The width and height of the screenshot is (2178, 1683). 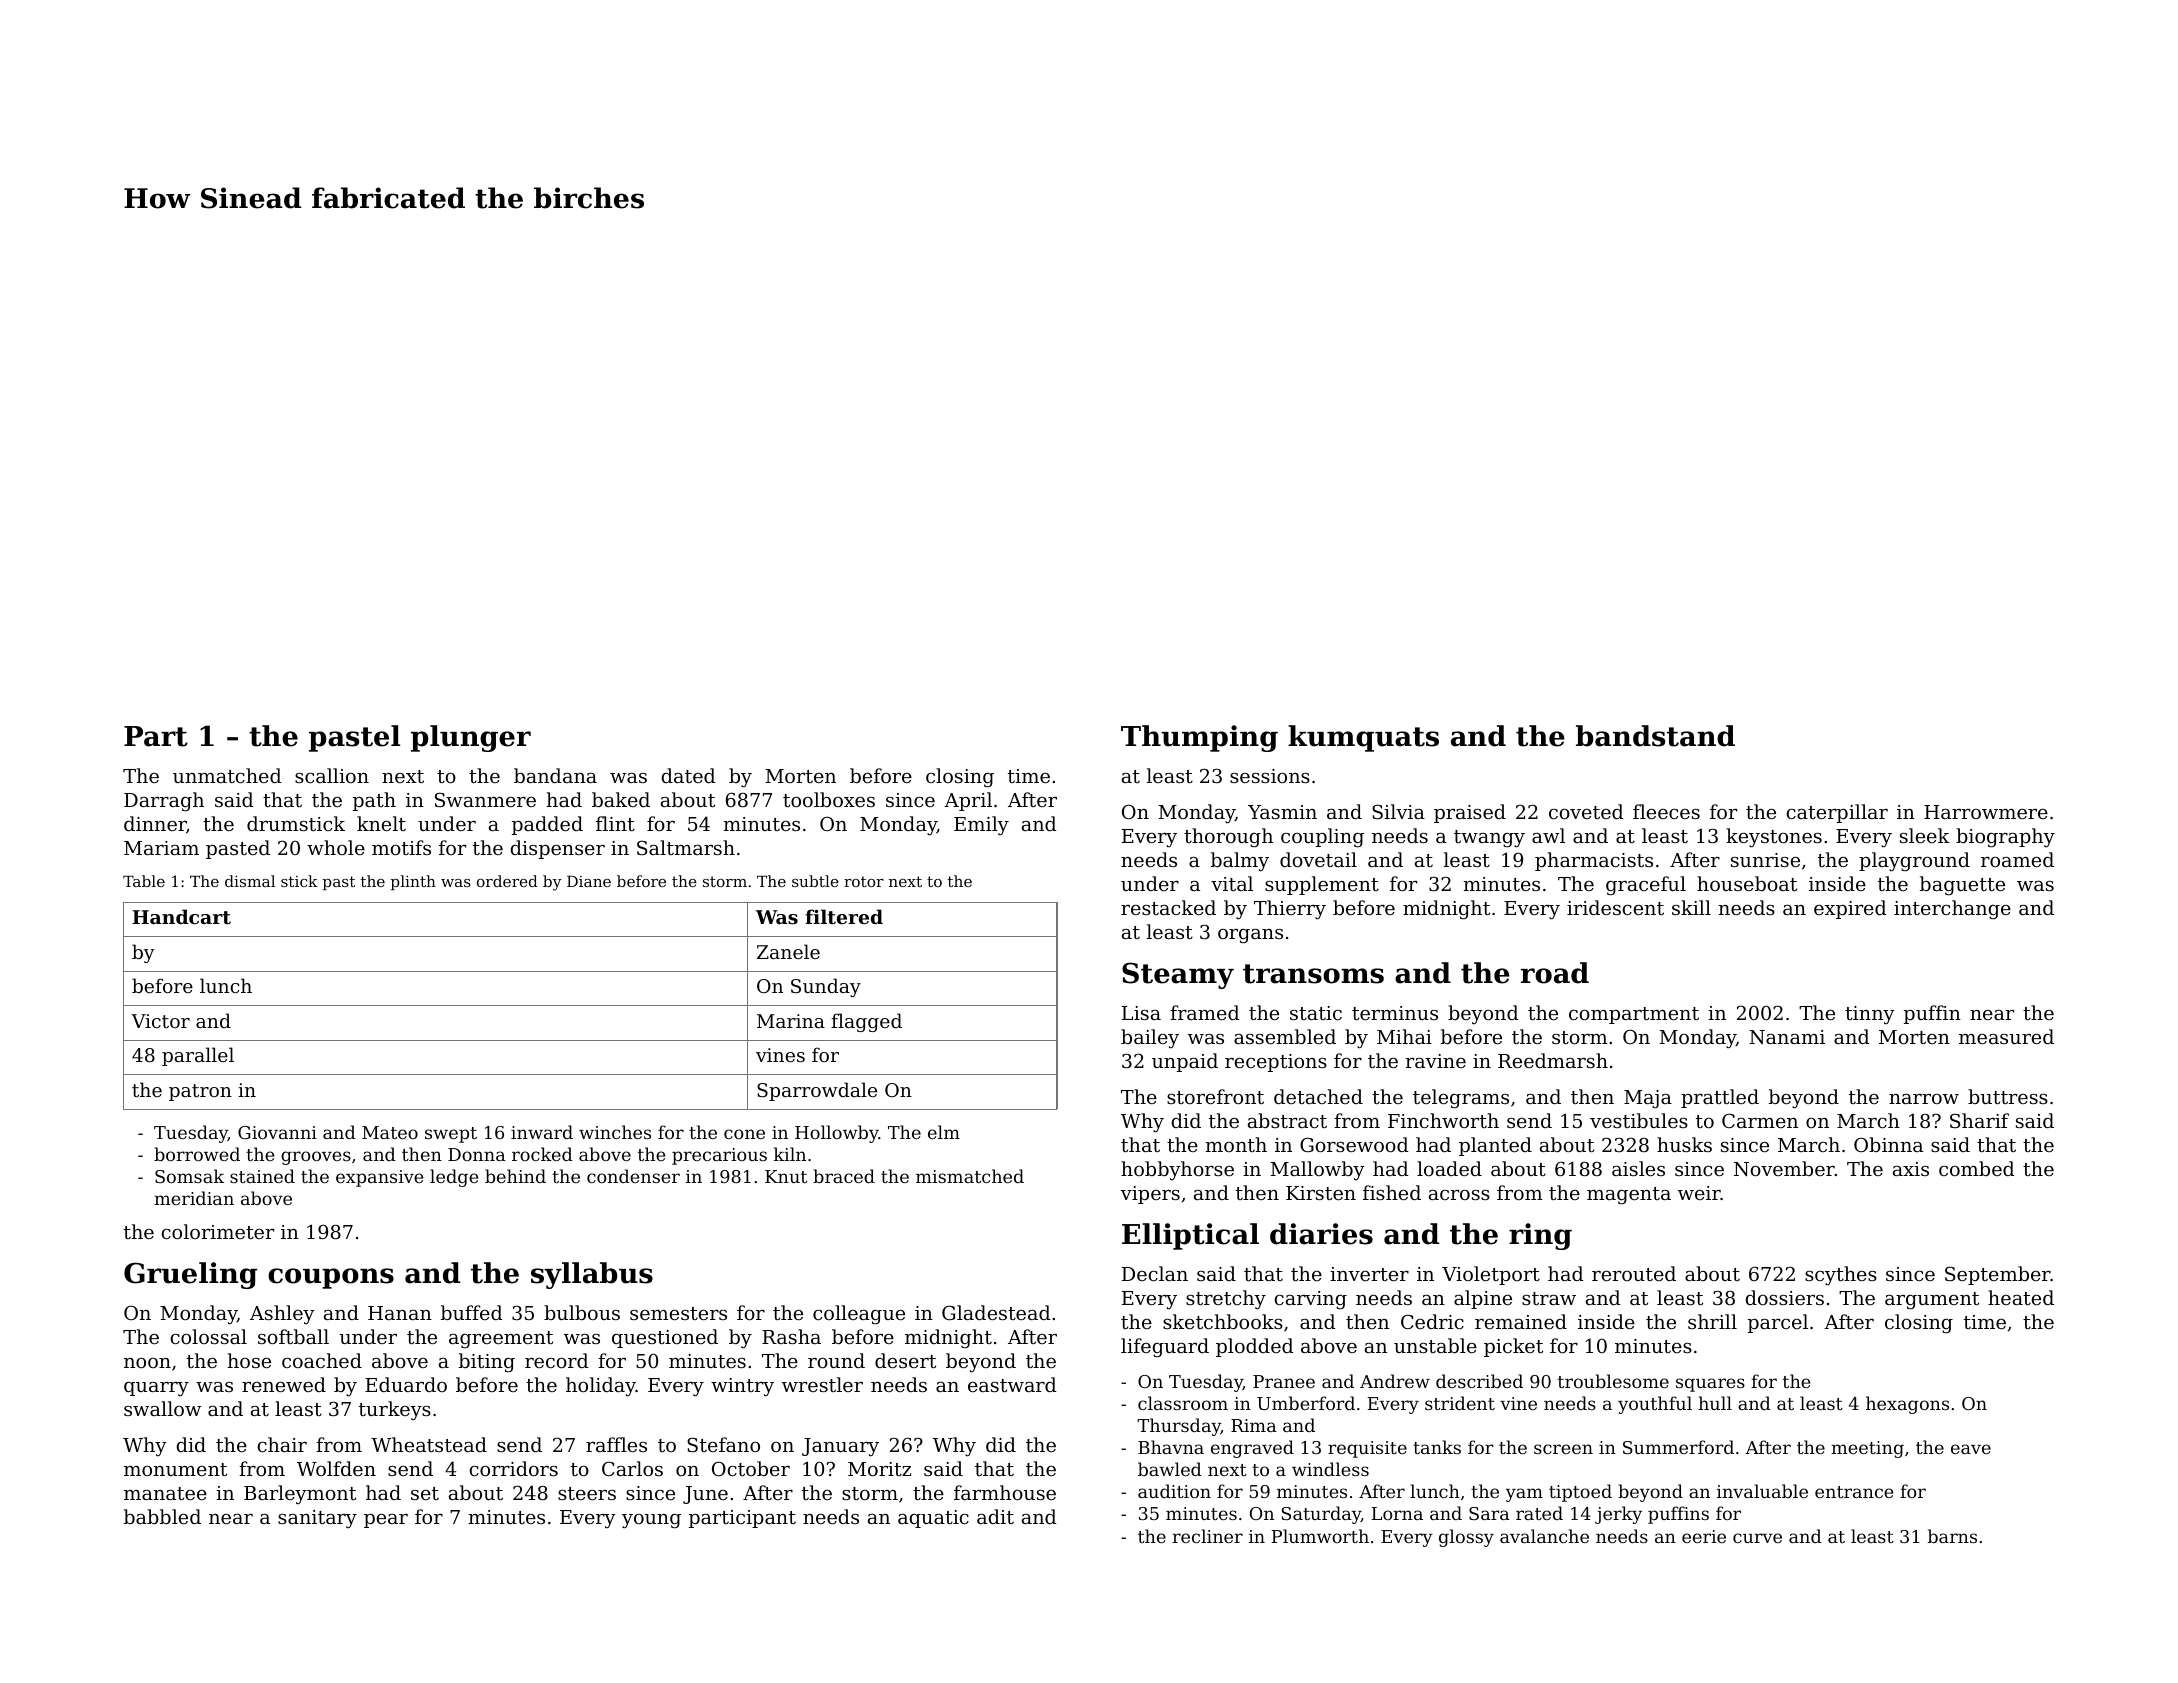 I want to click on Declan, so click(x=1155, y=1273).
